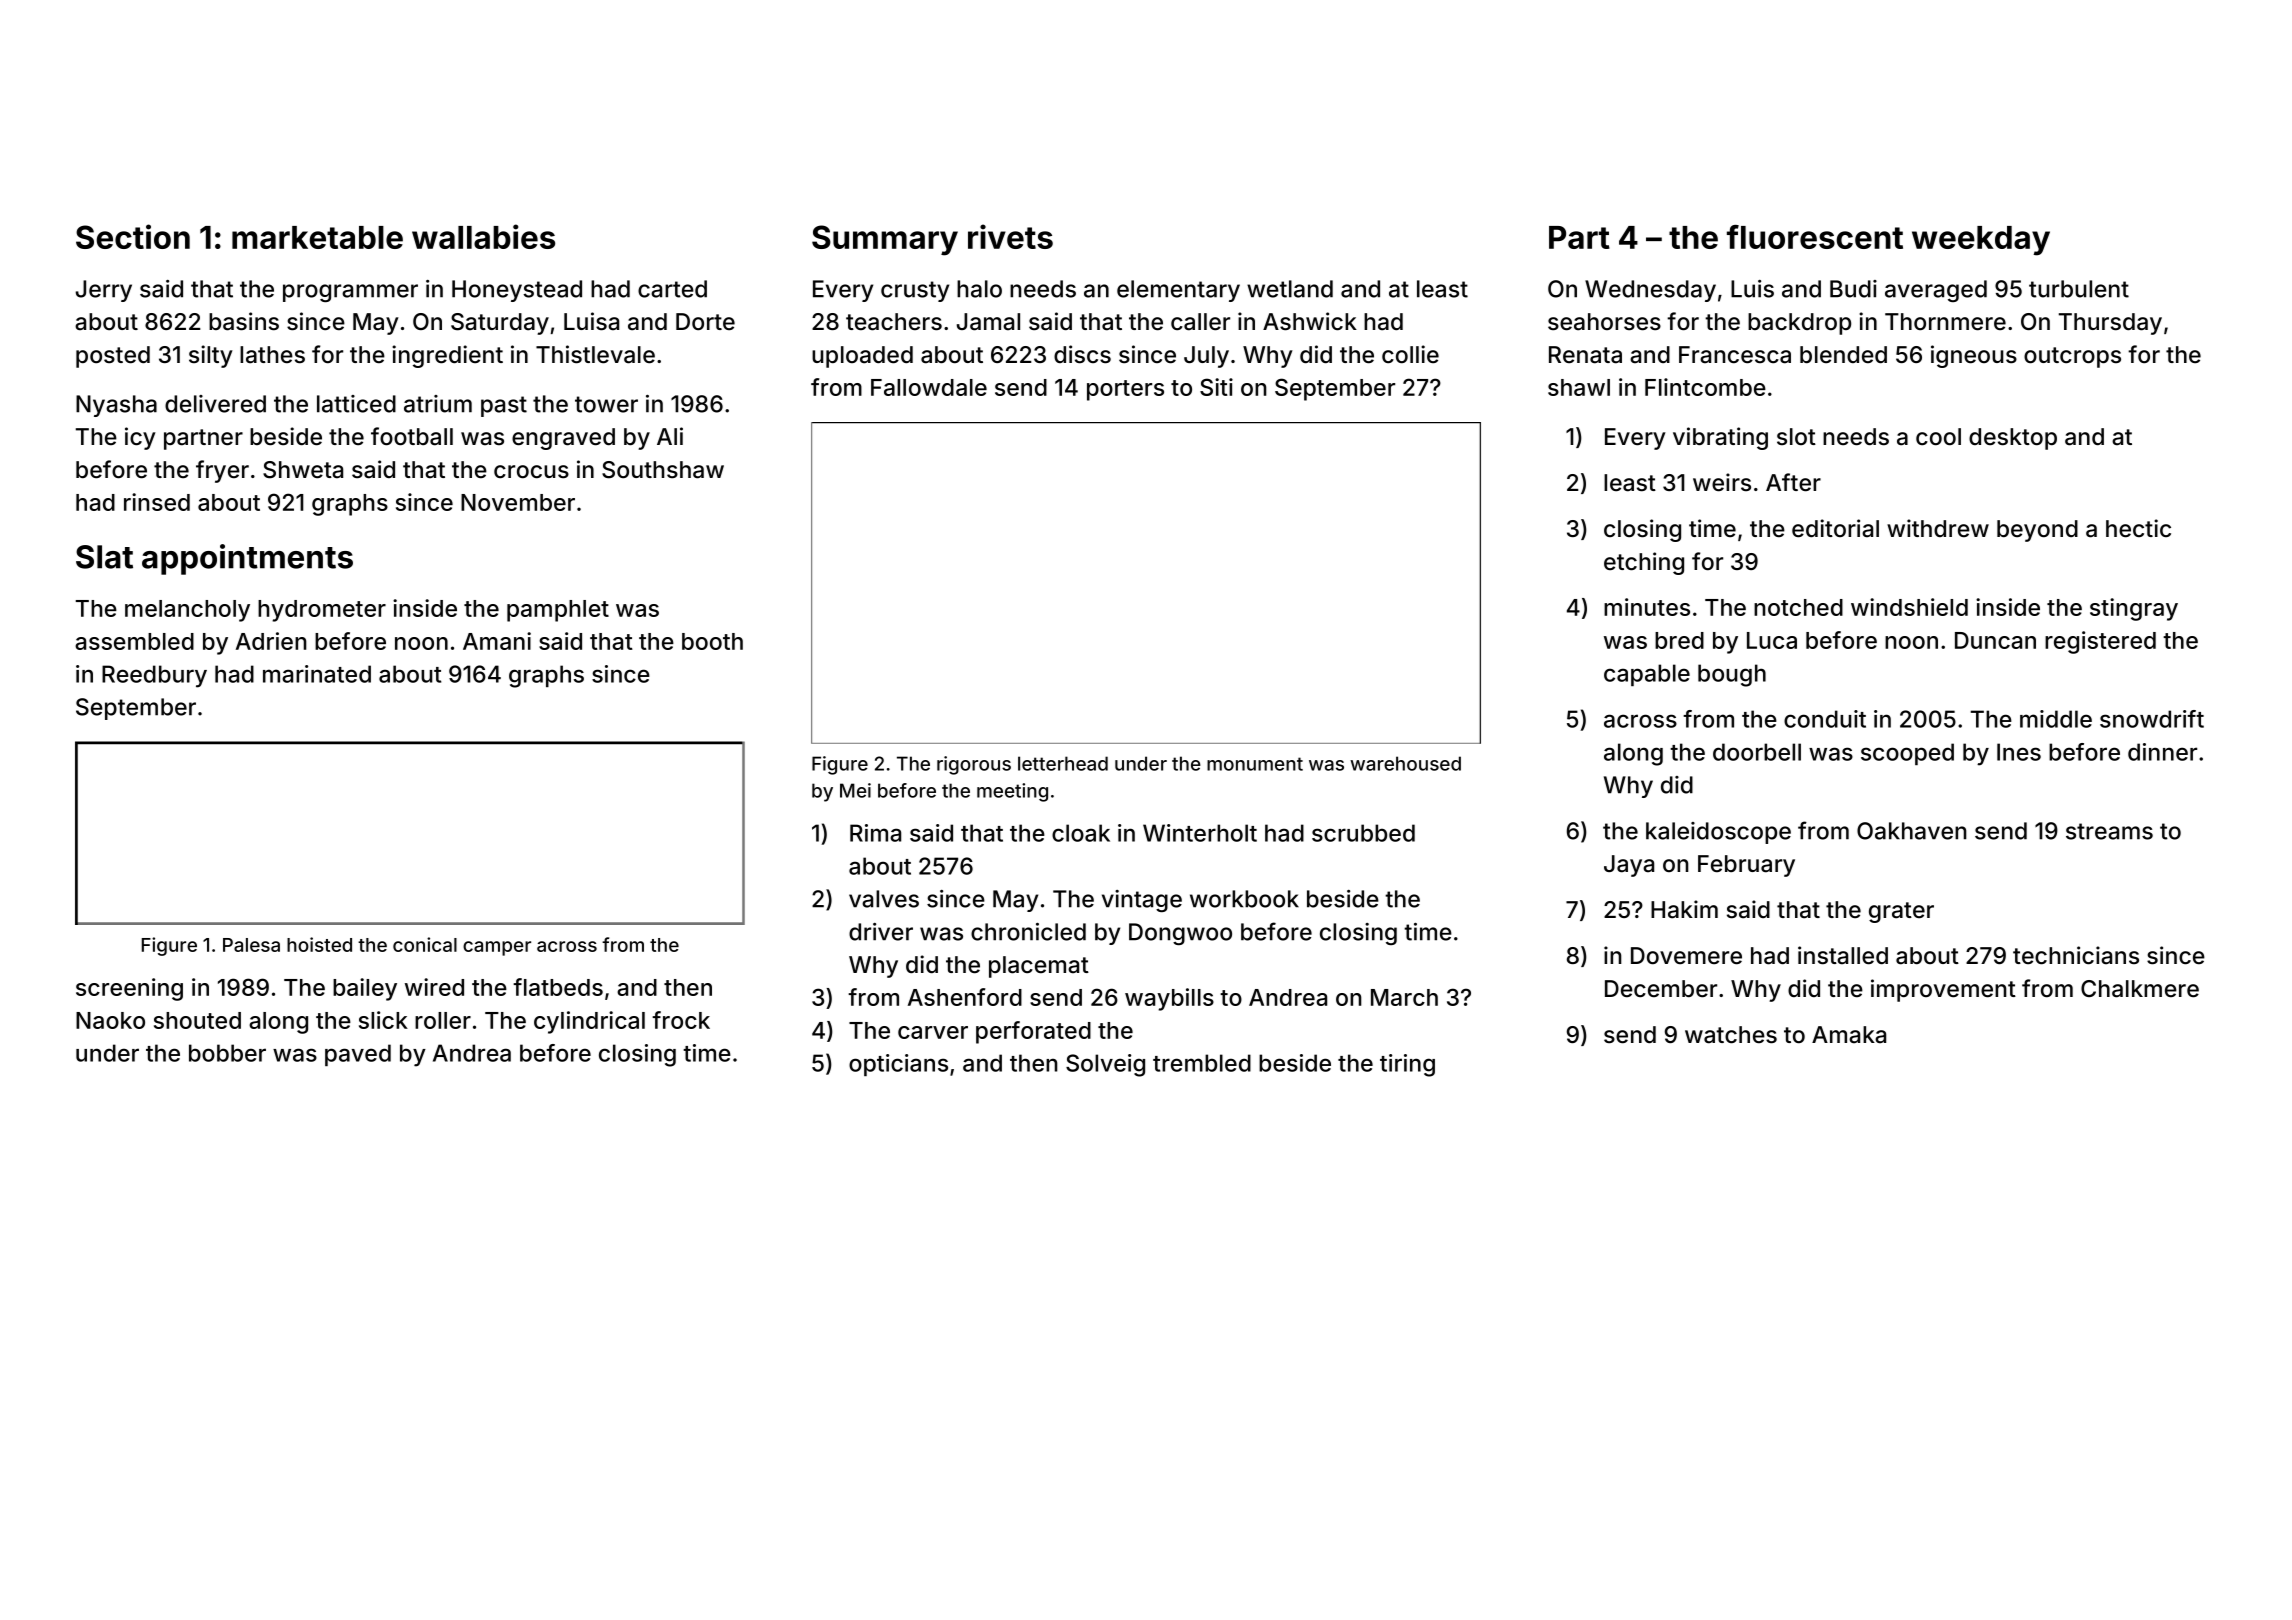 Image resolution: width=2292 pixels, height=1620 pixels. What do you see at coordinates (350, 293) in the document?
I see `programmer` at bounding box center [350, 293].
